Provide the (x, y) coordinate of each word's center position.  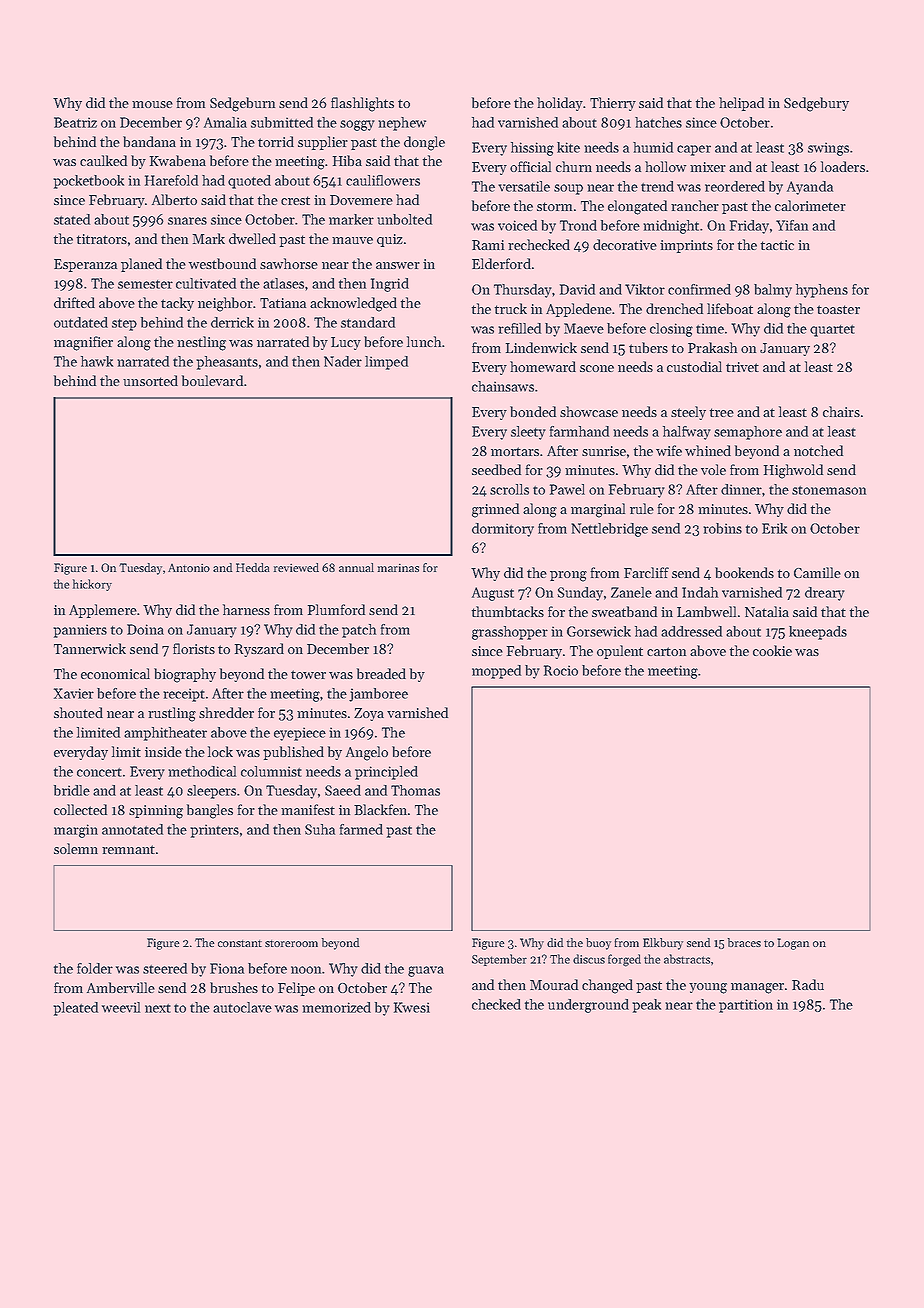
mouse (152, 104)
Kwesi (412, 1007)
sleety (528, 433)
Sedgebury (816, 104)
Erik (774, 528)
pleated (75, 1009)
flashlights (362, 104)
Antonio (189, 567)
